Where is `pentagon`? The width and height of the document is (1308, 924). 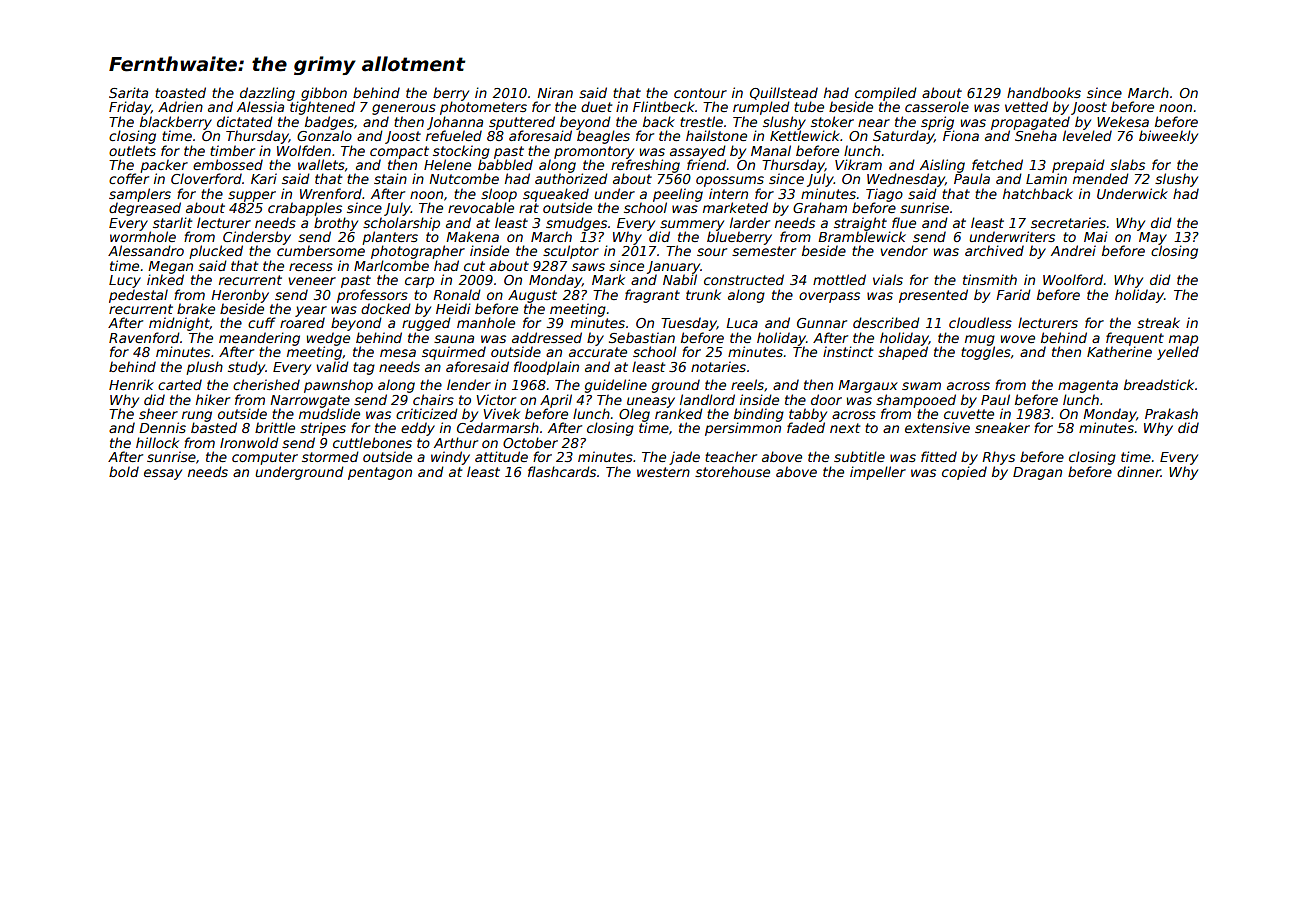 pentagon is located at coordinates (380, 473).
